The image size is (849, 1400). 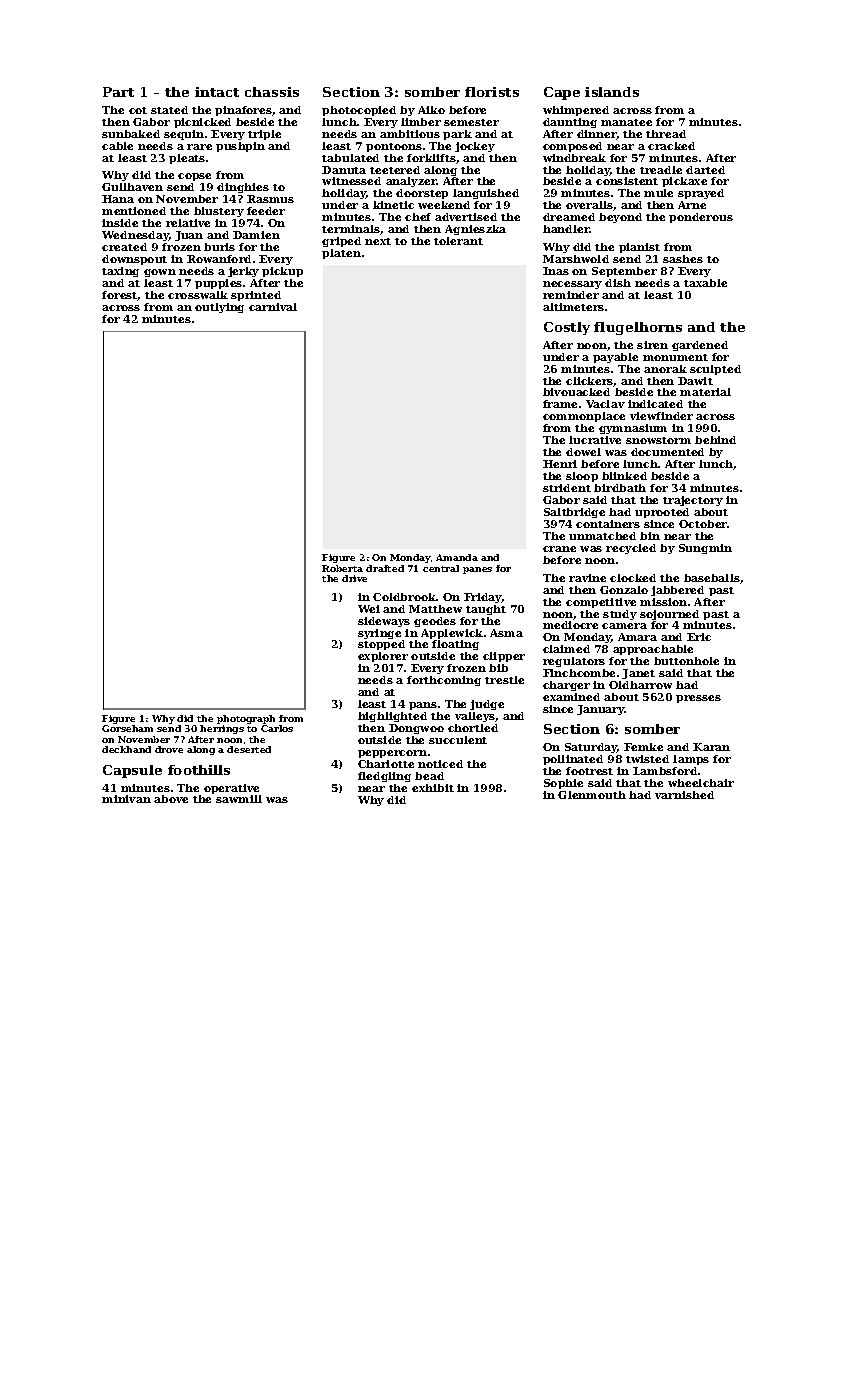 What do you see at coordinates (342, 568) in the document?
I see `Roberta` at bounding box center [342, 568].
